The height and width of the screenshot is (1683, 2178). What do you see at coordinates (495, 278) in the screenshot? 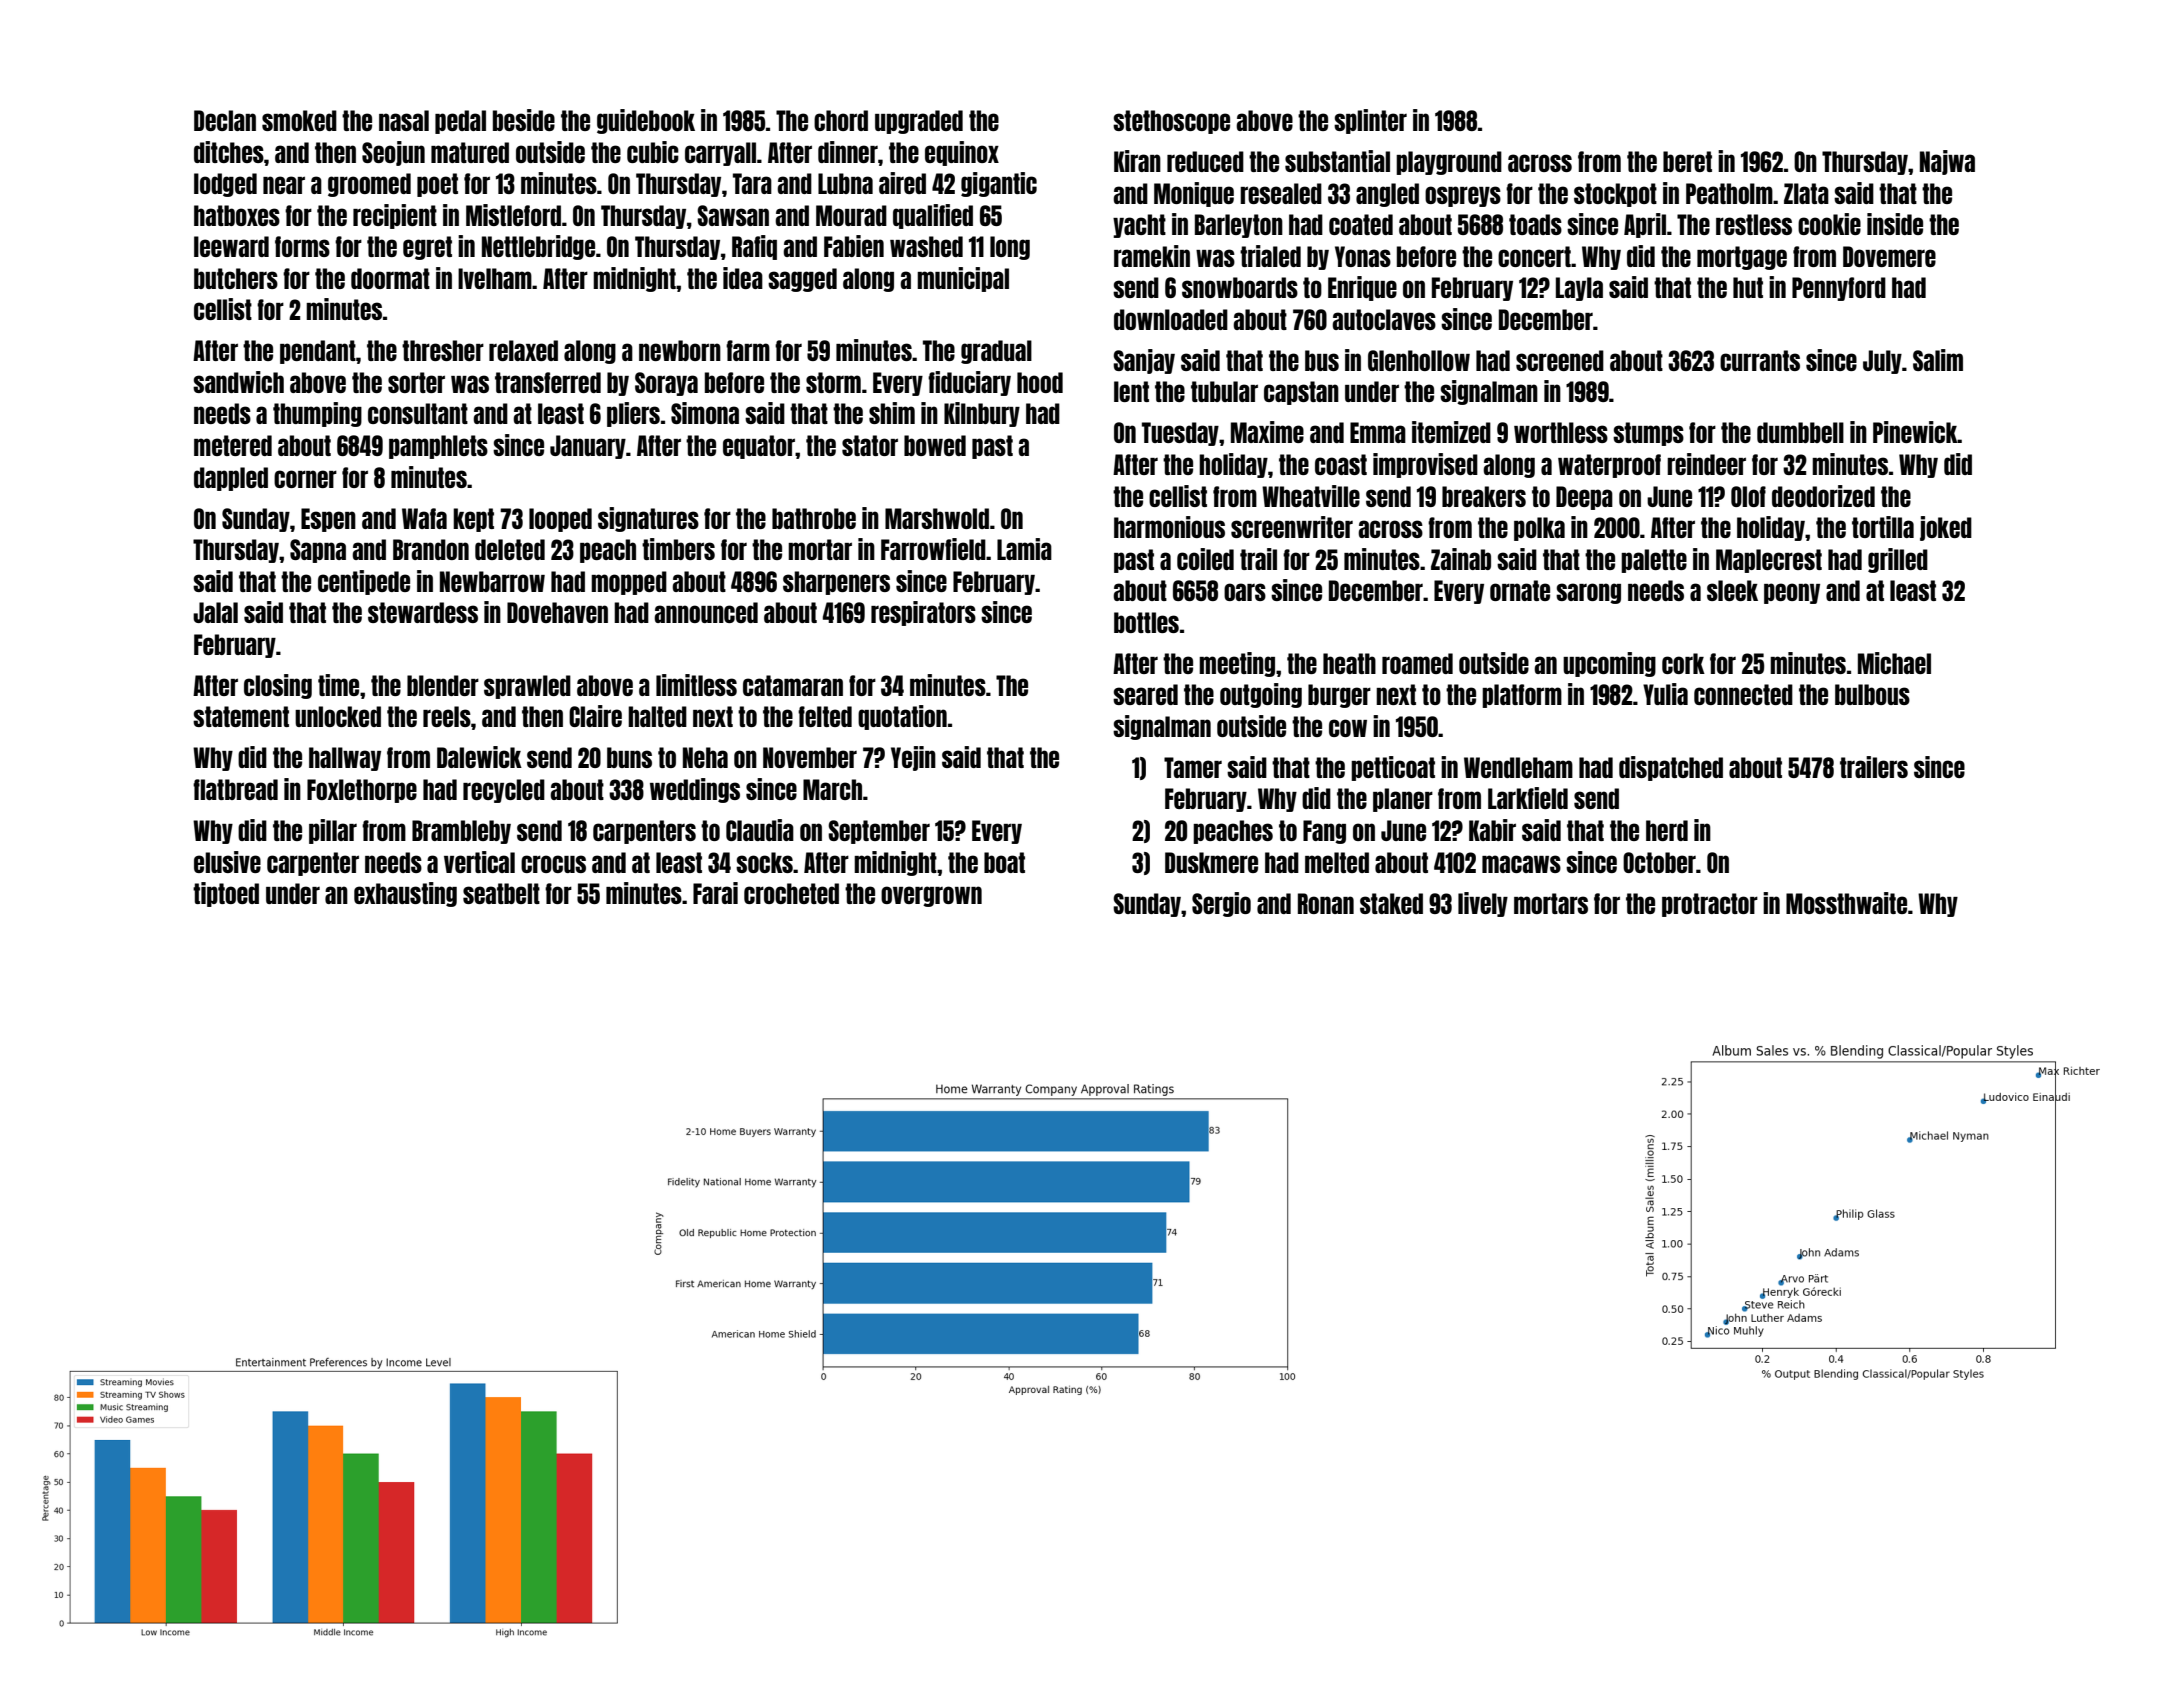
I see `Ivelham` at bounding box center [495, 278].
